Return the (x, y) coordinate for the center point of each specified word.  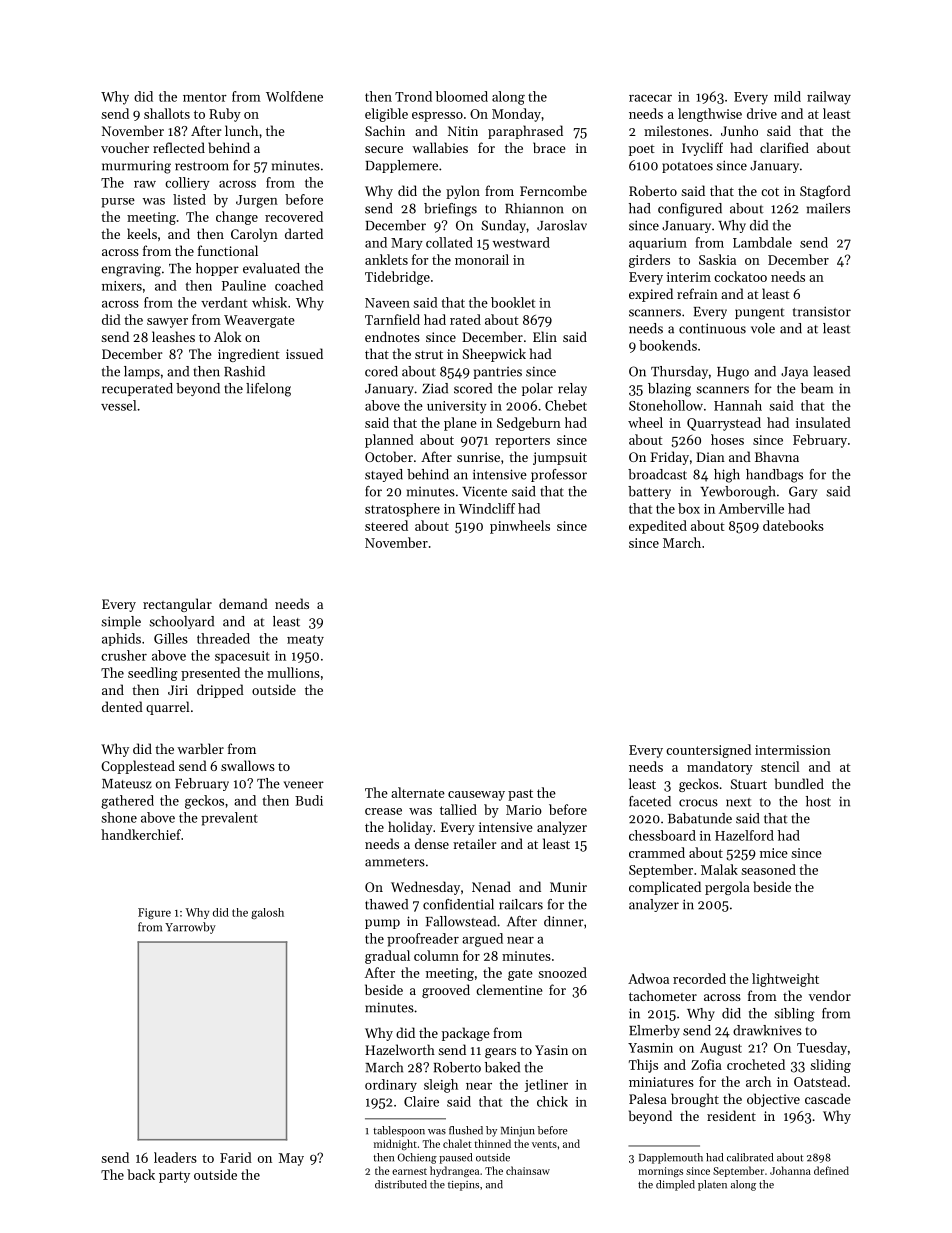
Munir (568, 887)
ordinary (391, 1085)
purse (118, 203)
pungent (760, 314)
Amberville (751, 508)
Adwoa (648, 978)
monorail (482, 259)
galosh (267, 913)
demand (243, 603)
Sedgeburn (529, 424)
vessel (118, 405)
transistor (822, 311)
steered (386, 525)
